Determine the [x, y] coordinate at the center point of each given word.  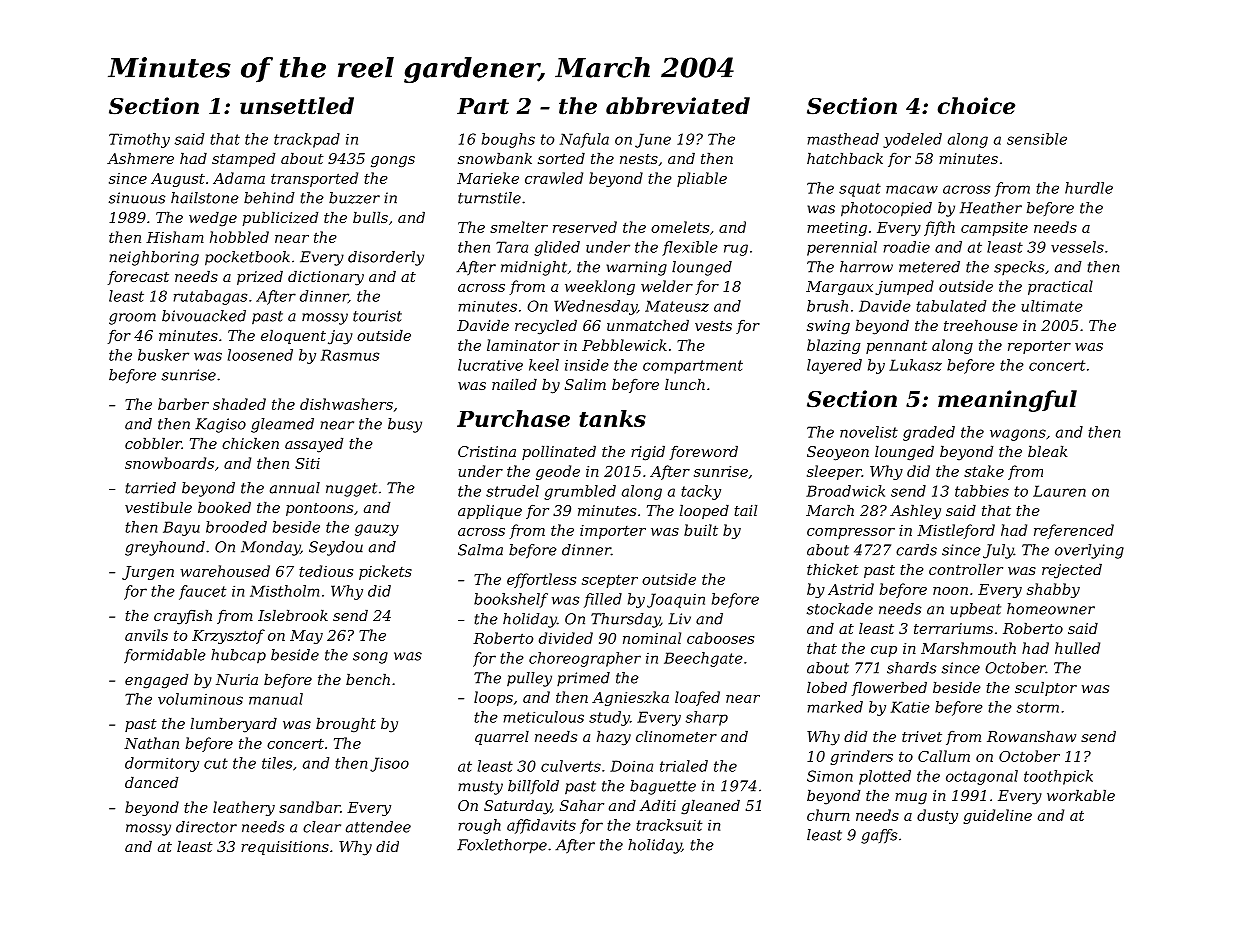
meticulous [543, 717]
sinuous [137, 198]
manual [276, 699]
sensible [1037, 139]
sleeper [834, 472]
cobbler [153, 443]
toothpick [1058, 777]
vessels [1077, 247]
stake [984, 471]
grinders [861, 757]
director [206, 827]
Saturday [517, 807]
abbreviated [678, 106]
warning [637, 268]
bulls [370, 217]
